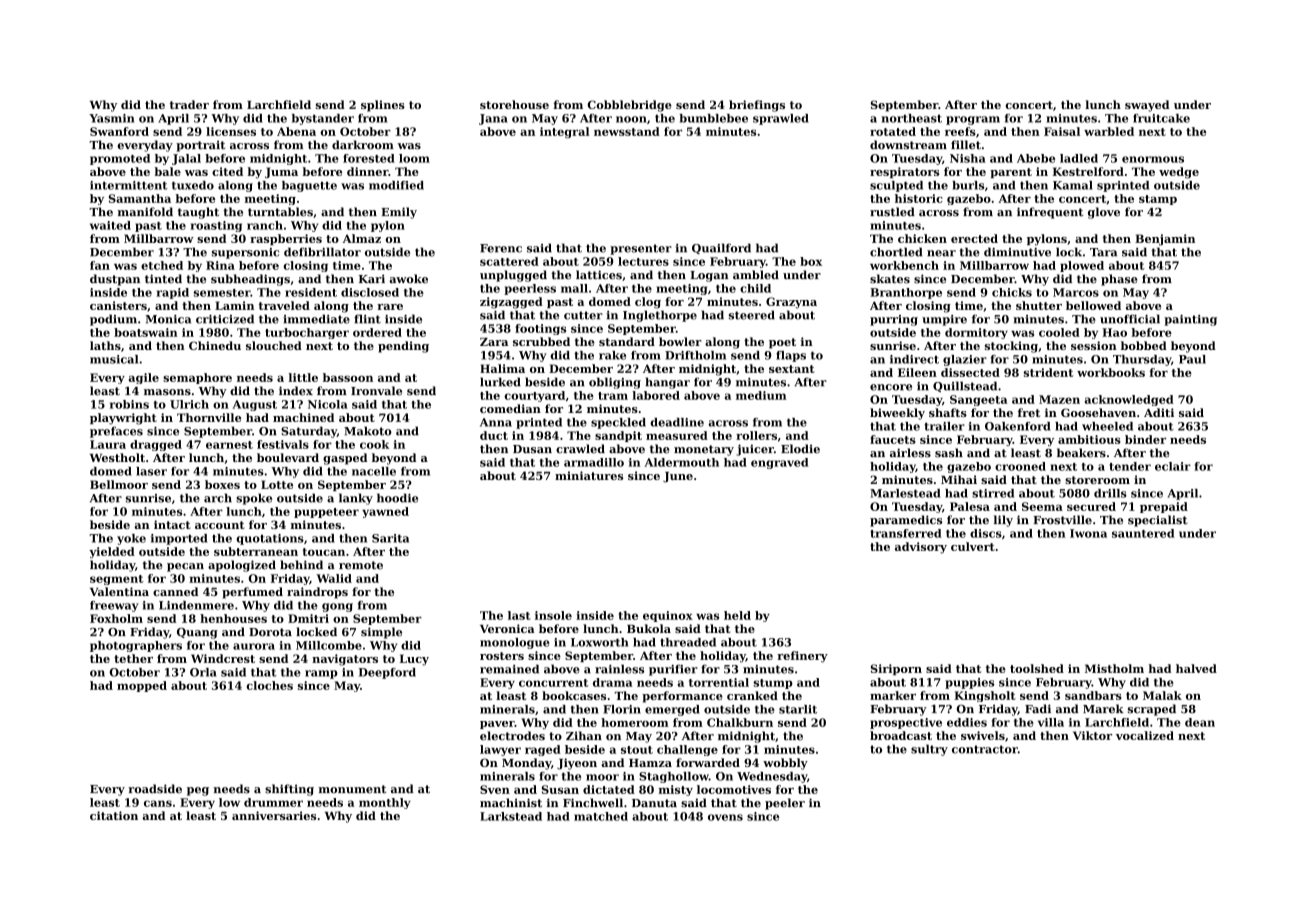 Image resolution: width=1308 pixels, height=924 pixels. Describe the element at coordinates (145, 212) in the document. I see `manifold` at that location.
